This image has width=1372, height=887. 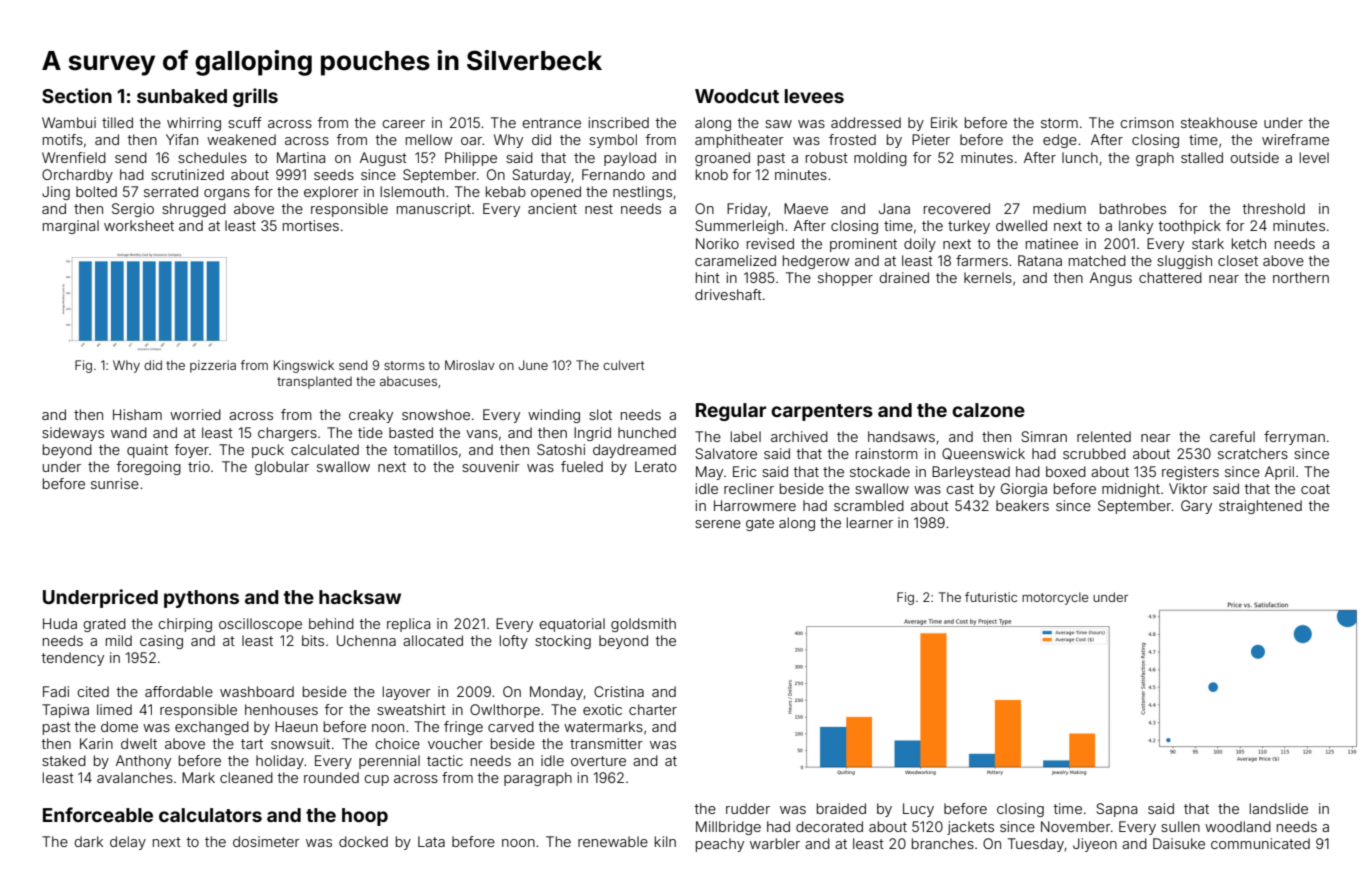 I want to click on manuscript, so click(x=434, y=210).
